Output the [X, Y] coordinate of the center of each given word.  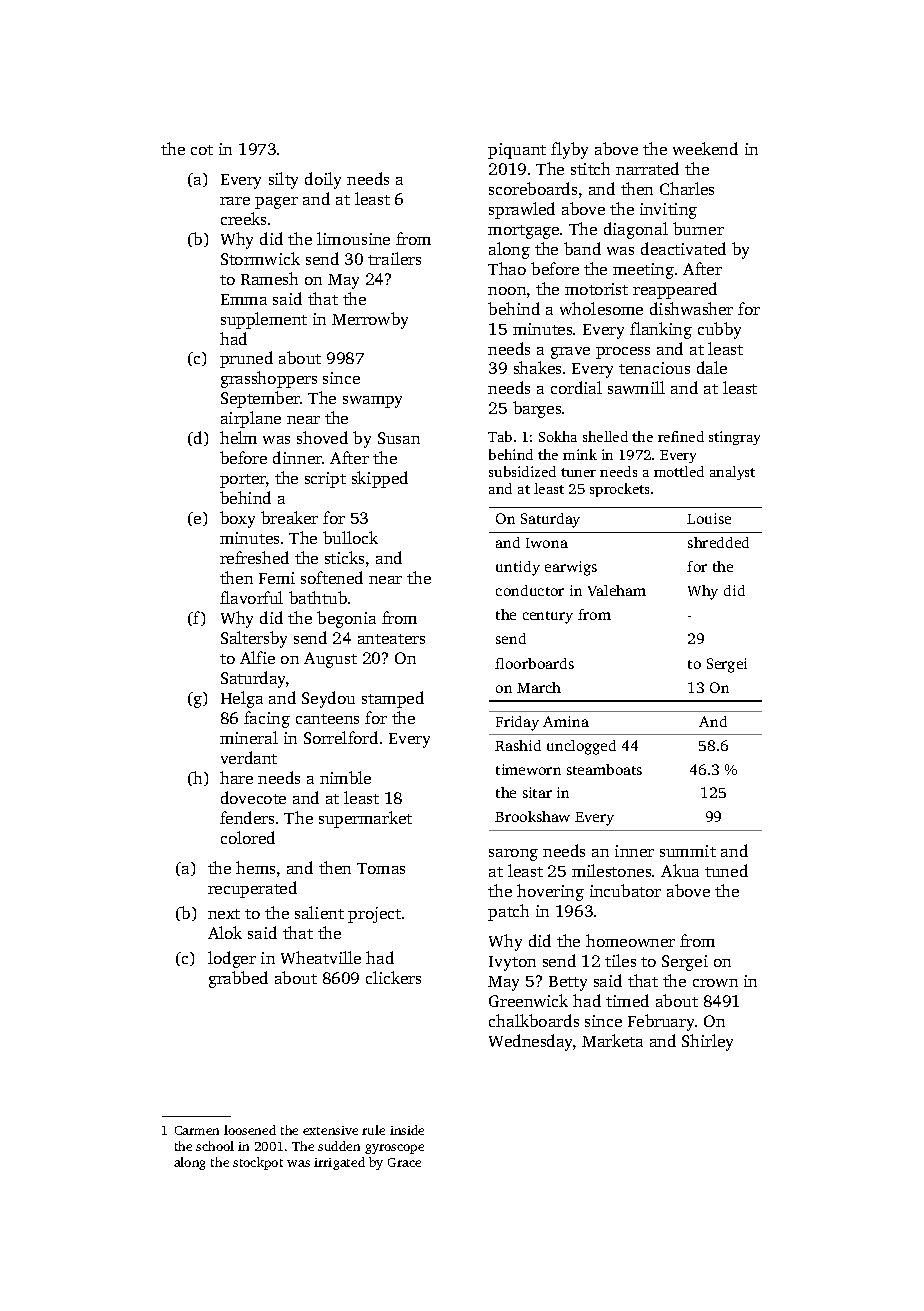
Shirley [707, 1042]
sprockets [619, 490]
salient [319, 912]
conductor [530, 590]
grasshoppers [269, 379]
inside [407, 1130]
